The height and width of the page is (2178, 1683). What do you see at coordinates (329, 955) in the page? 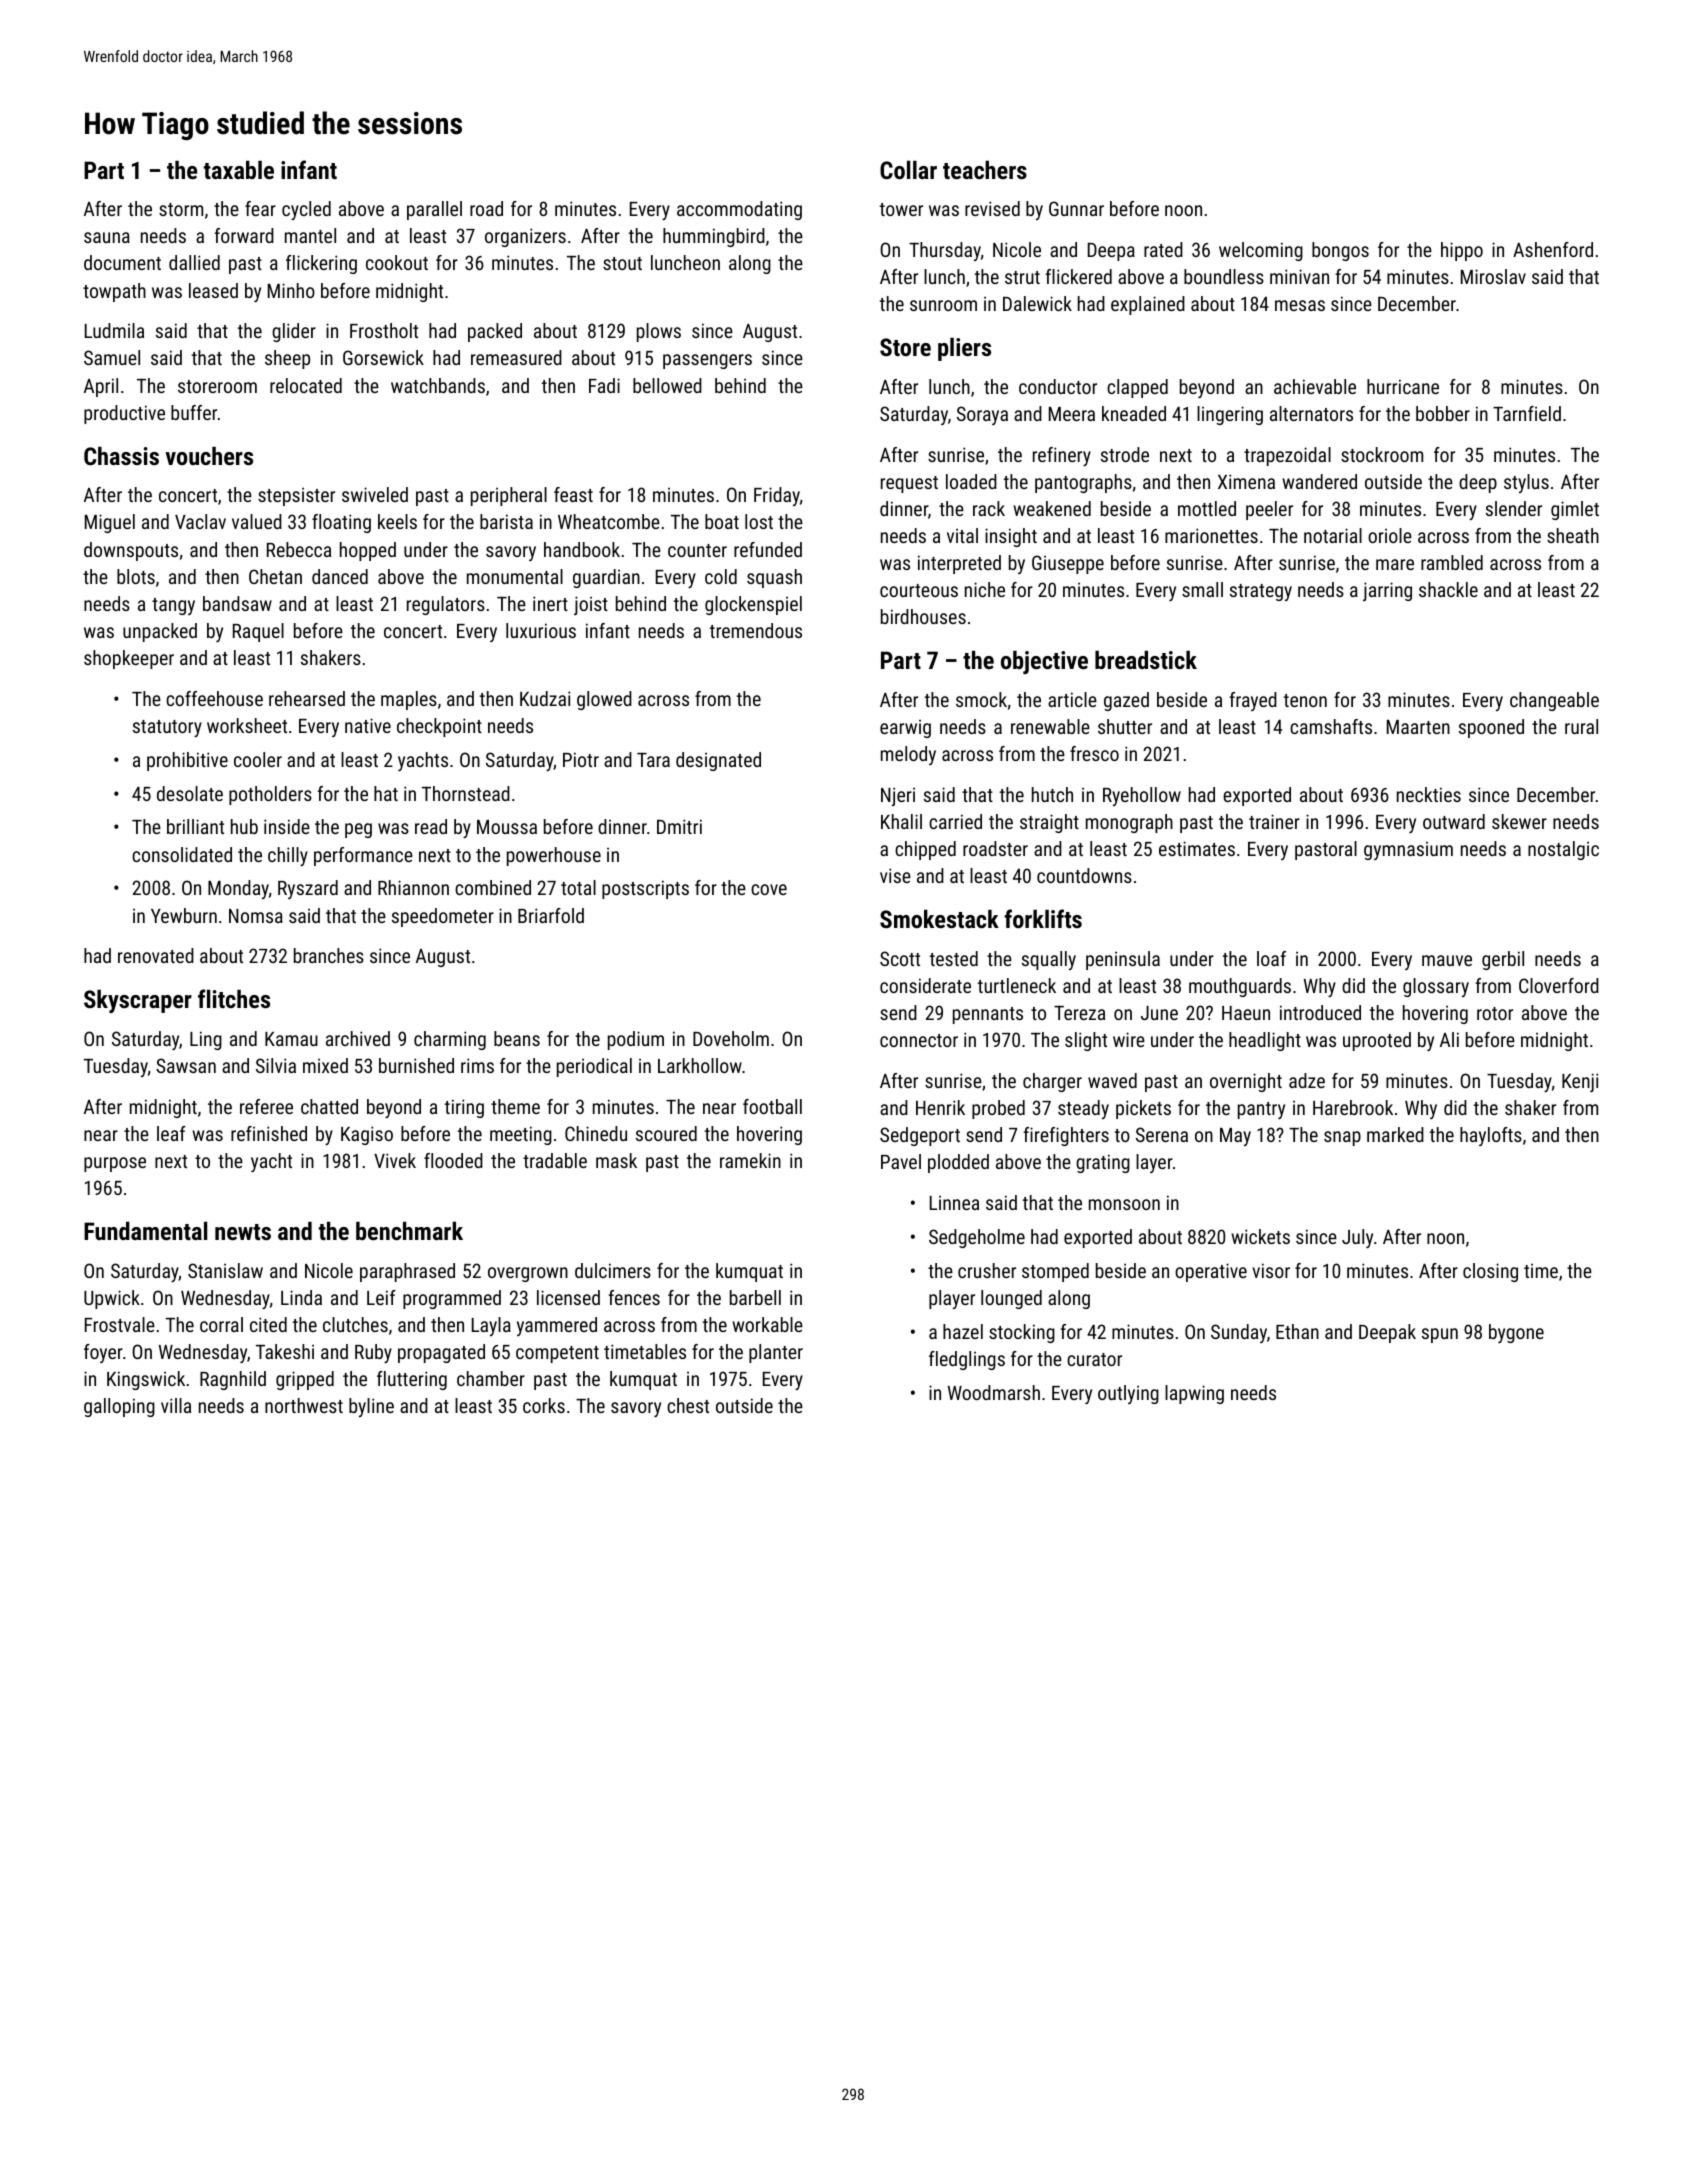
I see `branches` at bounding box center [329, 955].
